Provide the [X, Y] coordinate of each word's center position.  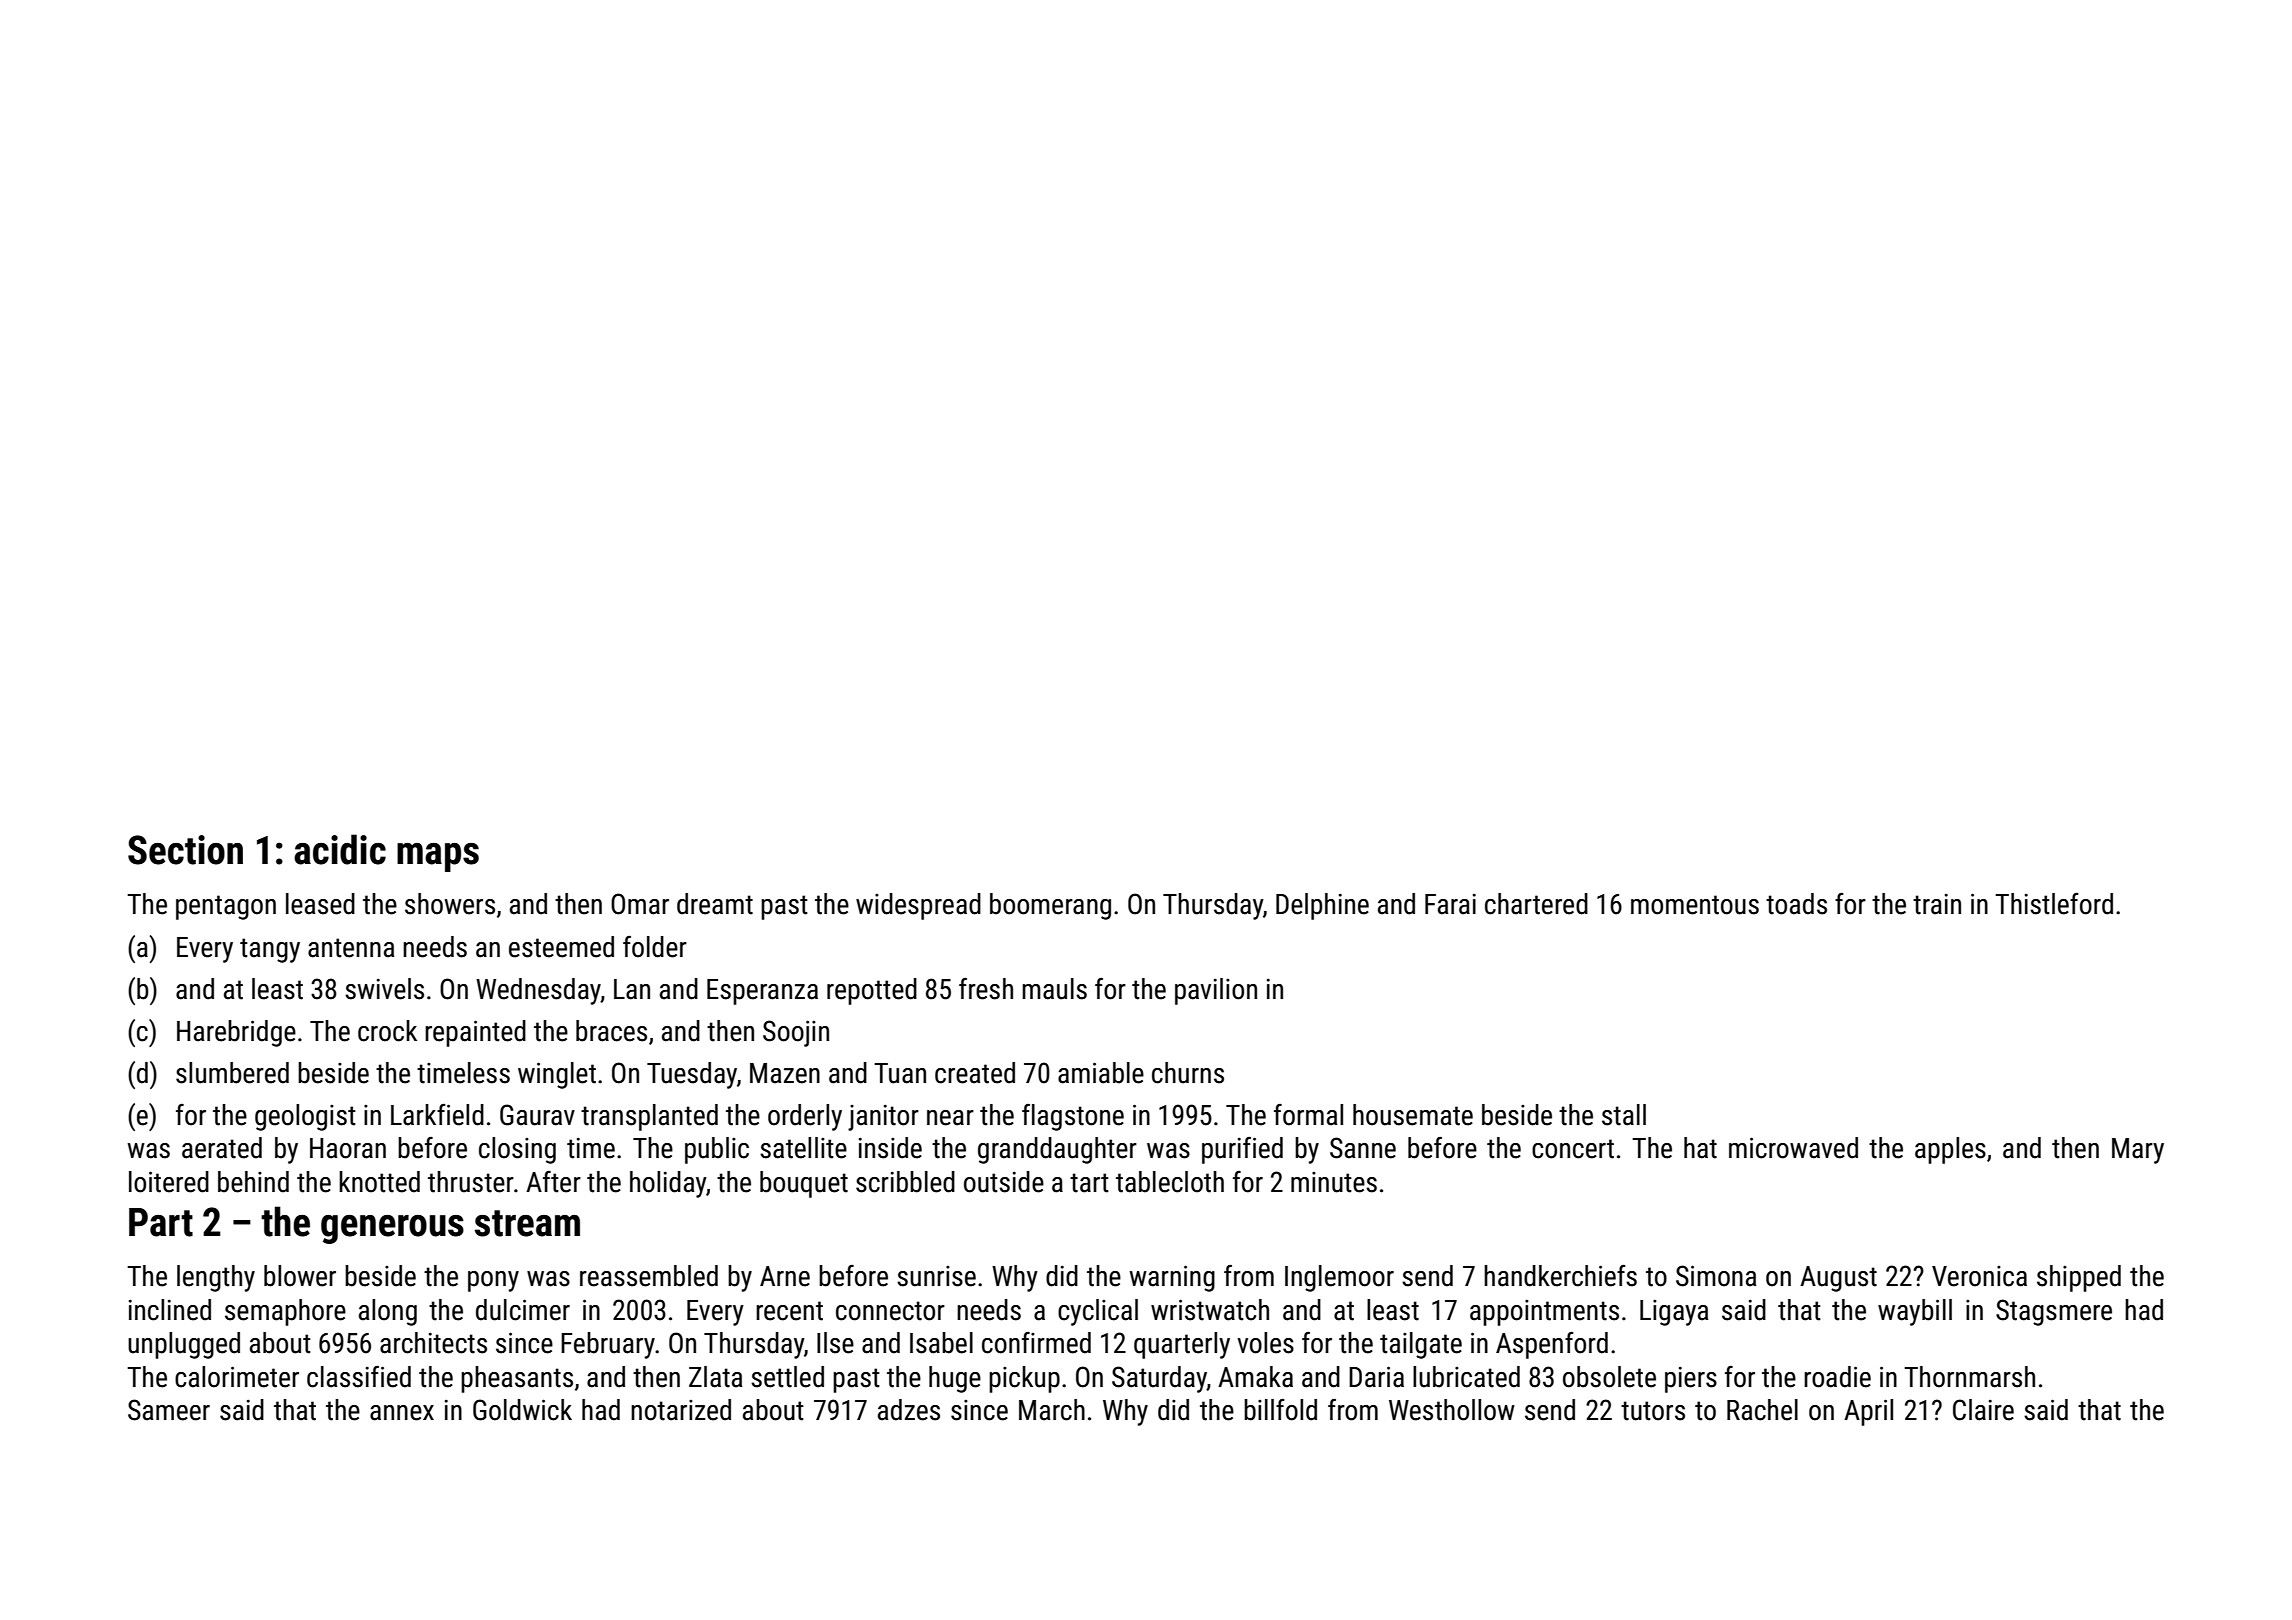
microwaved [1793, 1148]
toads [1796, 904]
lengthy [216, 1278]
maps [438, 857]
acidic [340, 849]
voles [1265, 1343]
